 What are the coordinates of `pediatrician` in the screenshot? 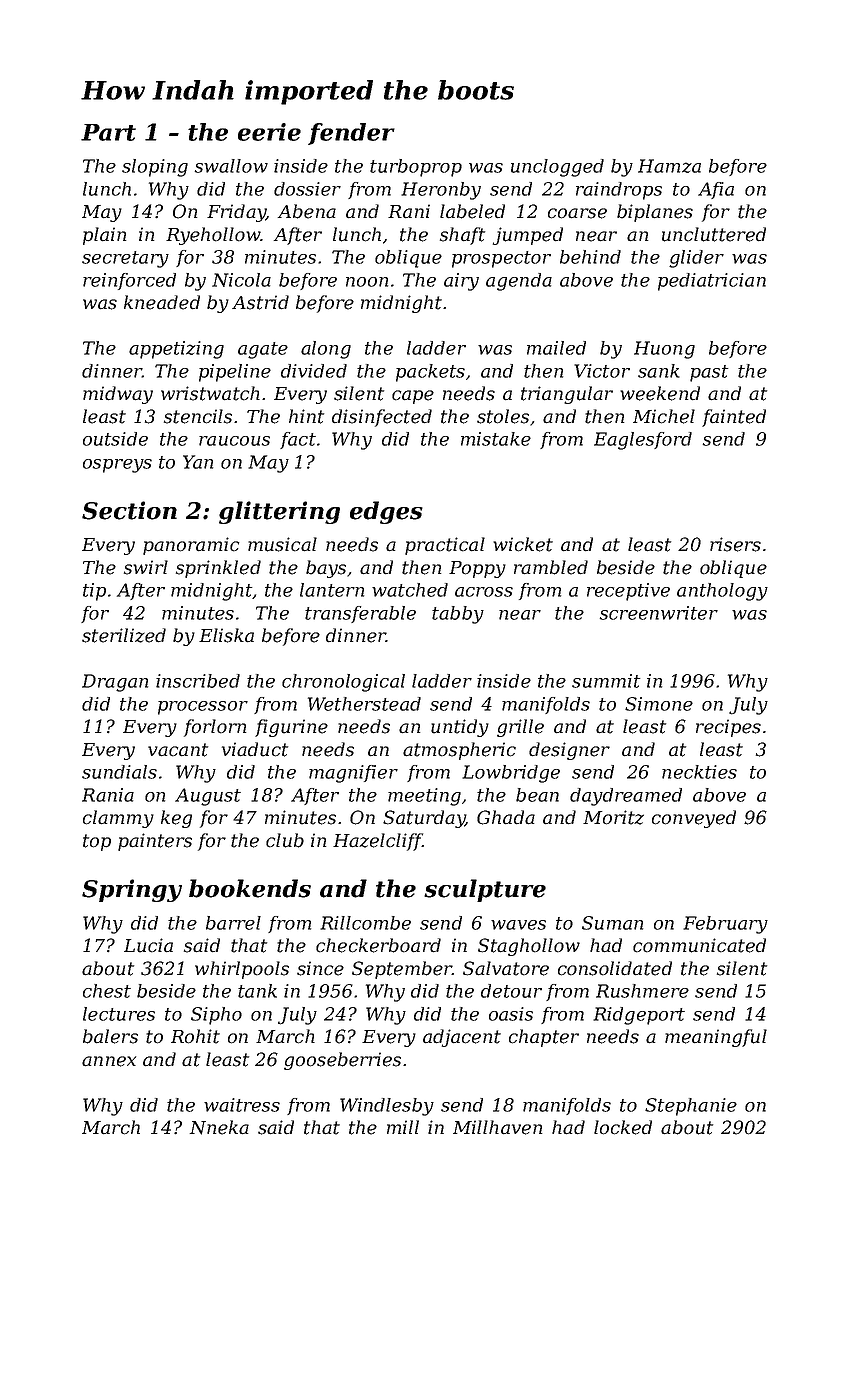 It's located at (712, 282).
